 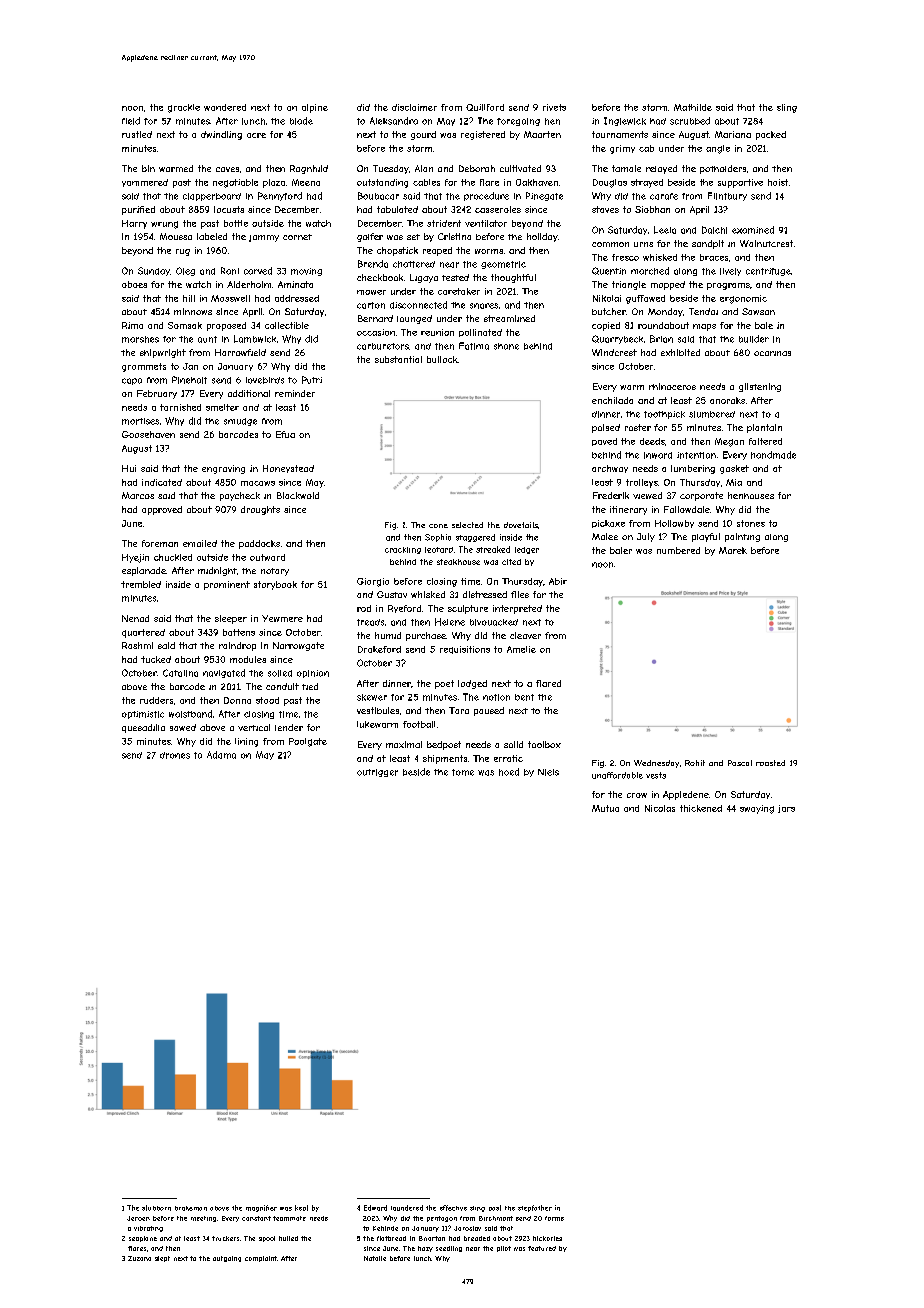 I want to click on notary, so click(x=275, y=572).
